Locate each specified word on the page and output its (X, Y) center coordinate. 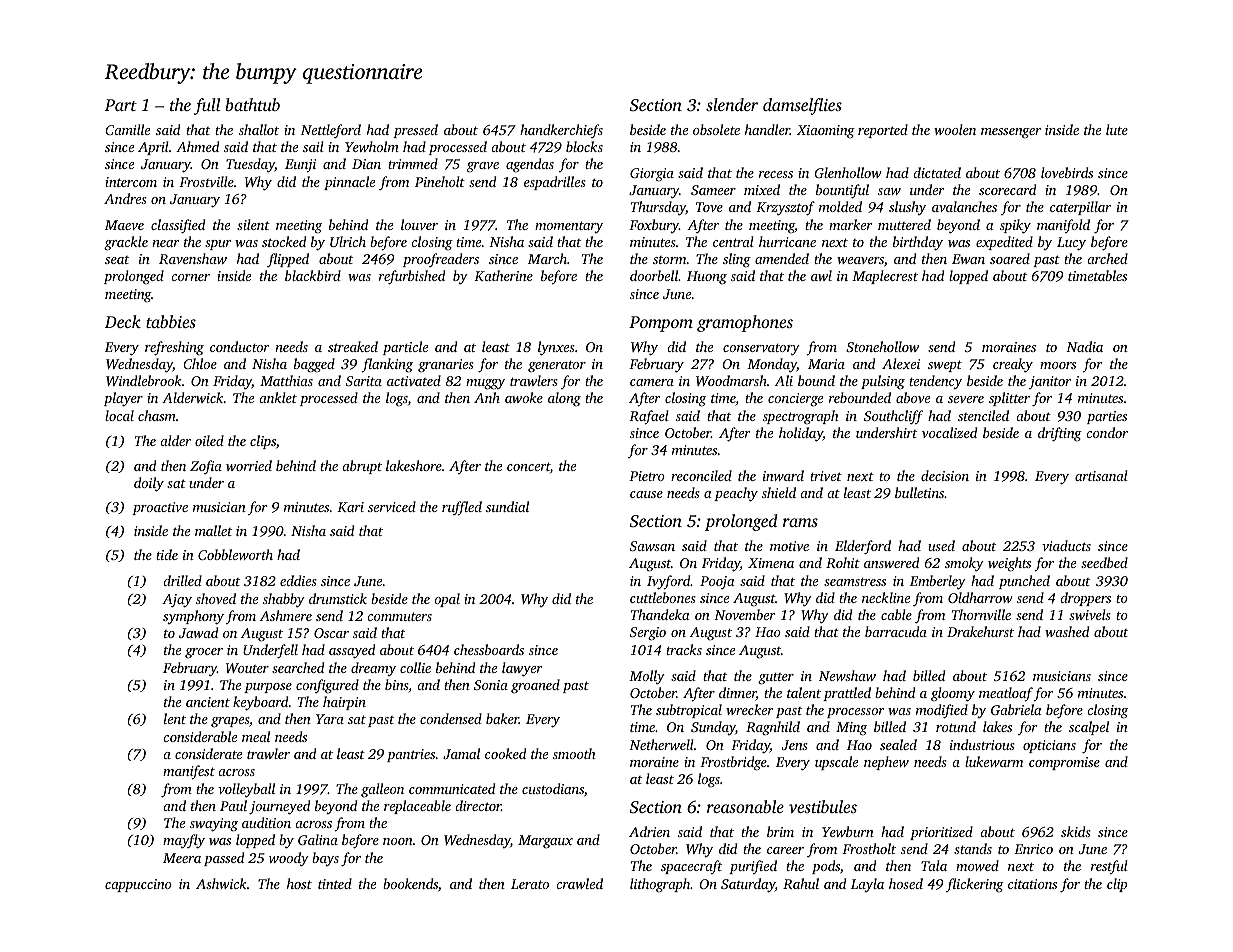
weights (1009, 564)
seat (117, 260)
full (207, 106)
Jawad (198, 632)
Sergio (648, 634)
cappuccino (138, 885)
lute (1117, 129)
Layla (867, 885)
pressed (415, 131)
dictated (937, 172)
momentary (569, 227)
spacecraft (691, 867)
